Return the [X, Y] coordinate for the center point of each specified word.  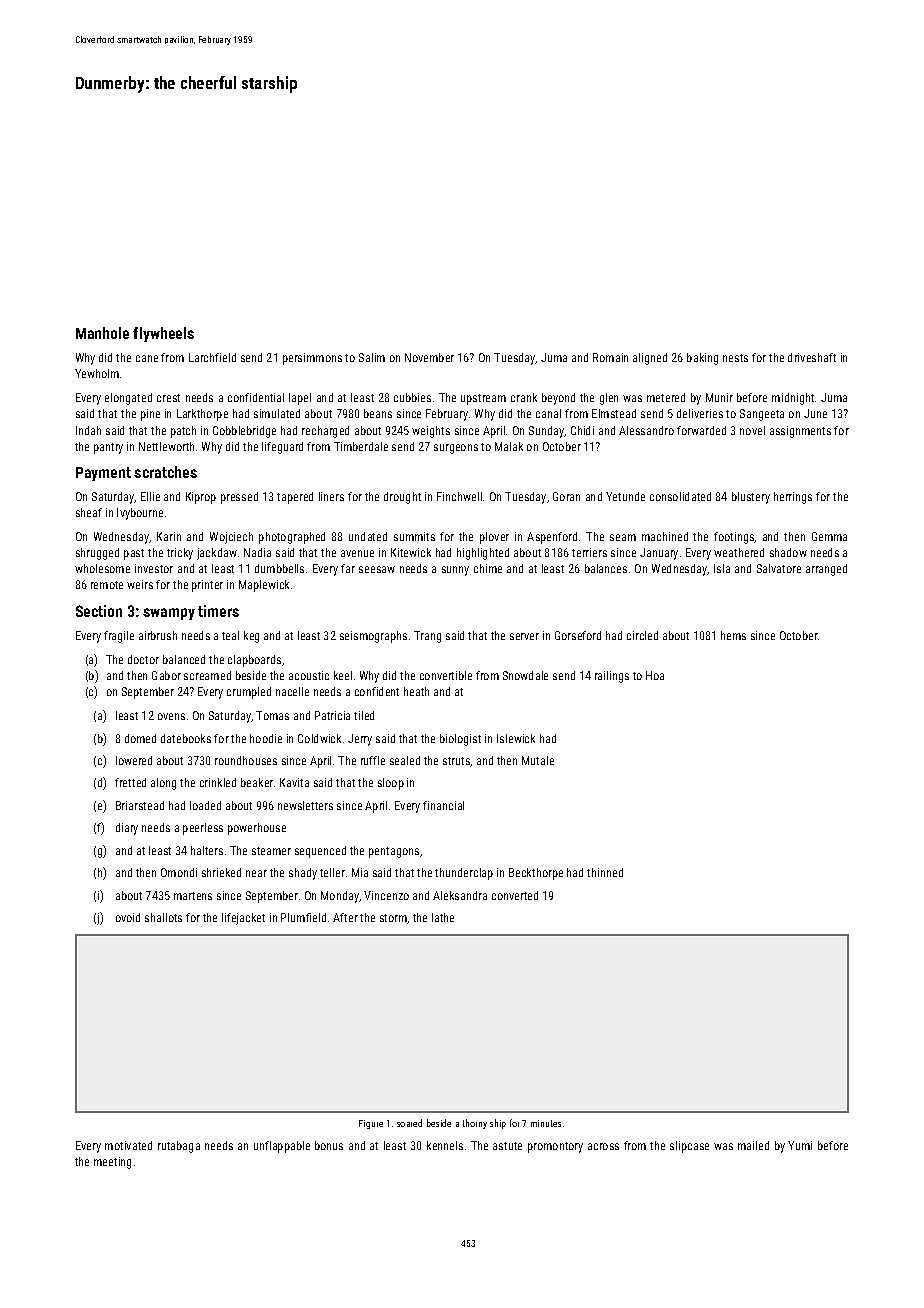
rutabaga [179, 1147]
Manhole [102, 333]
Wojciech [231, 538]
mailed [753, 1145]
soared [409, 1123]
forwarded [701, 430]
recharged [325, 432]
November [429, 357]
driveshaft [812, 357]
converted [515, 895]
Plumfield [303, 917]
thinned [605, 872]
